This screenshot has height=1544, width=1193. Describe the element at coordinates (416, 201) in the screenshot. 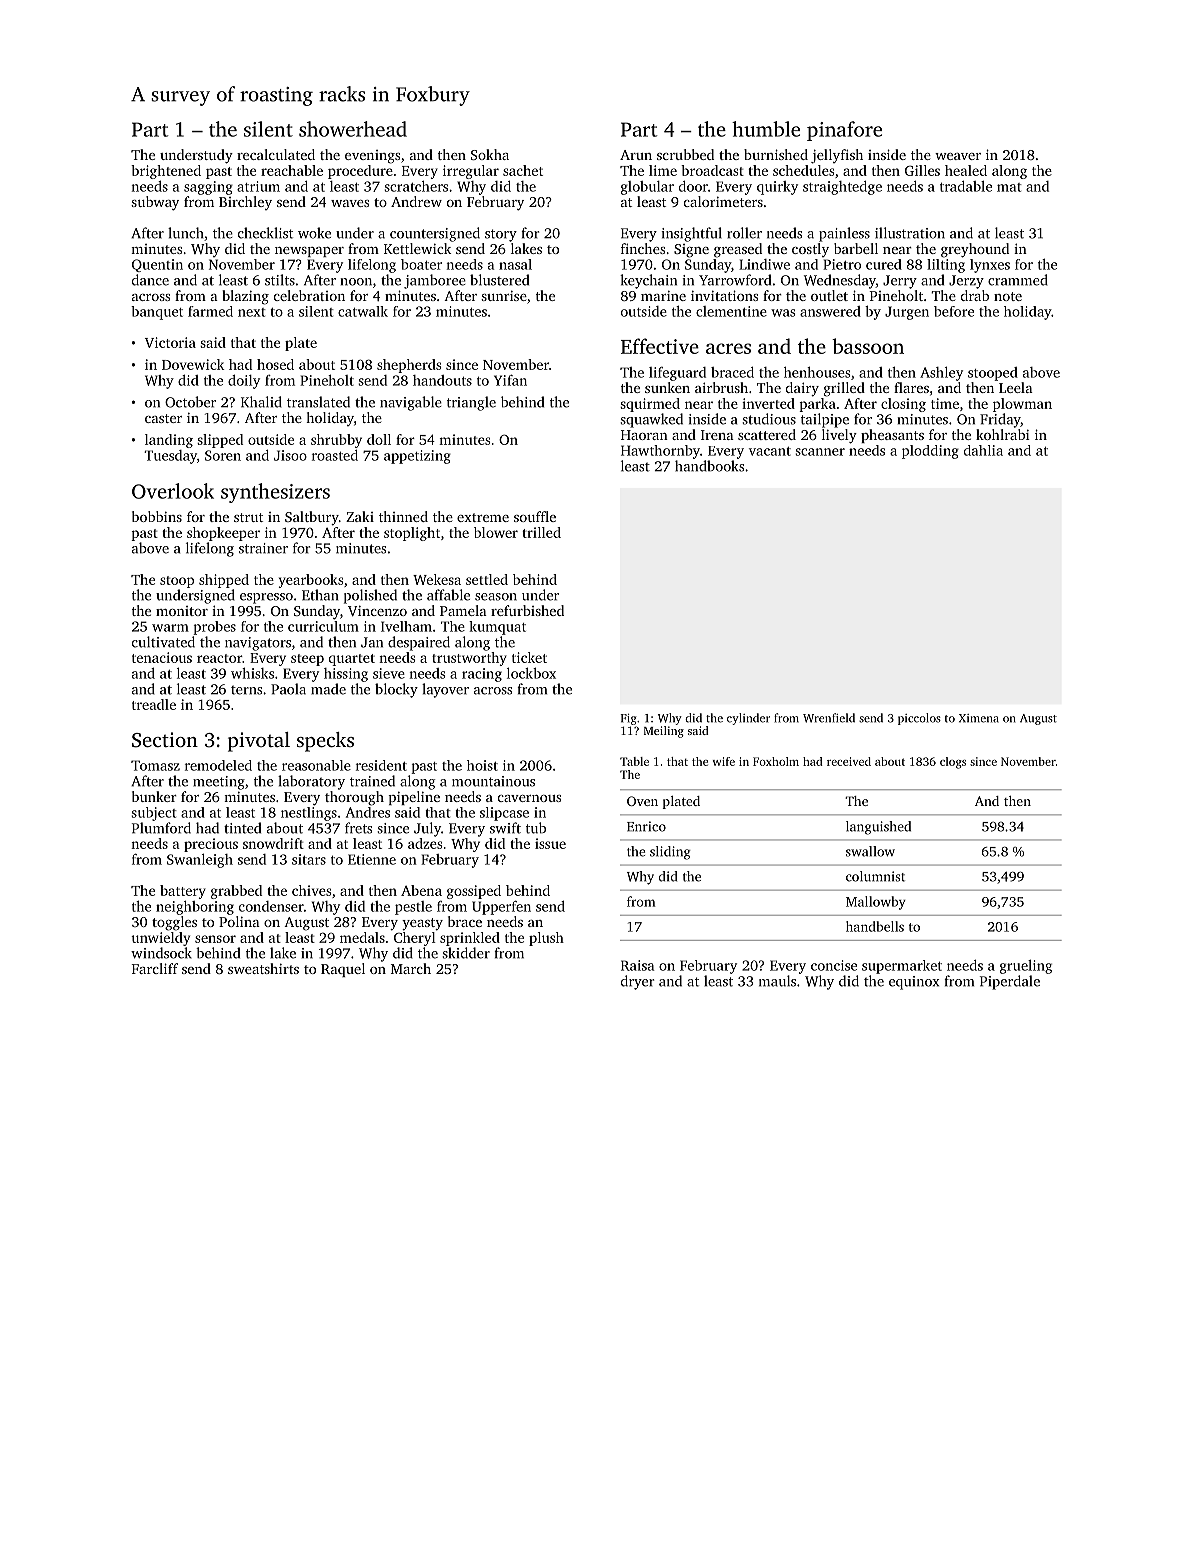

I see `Andrew` at that location.
